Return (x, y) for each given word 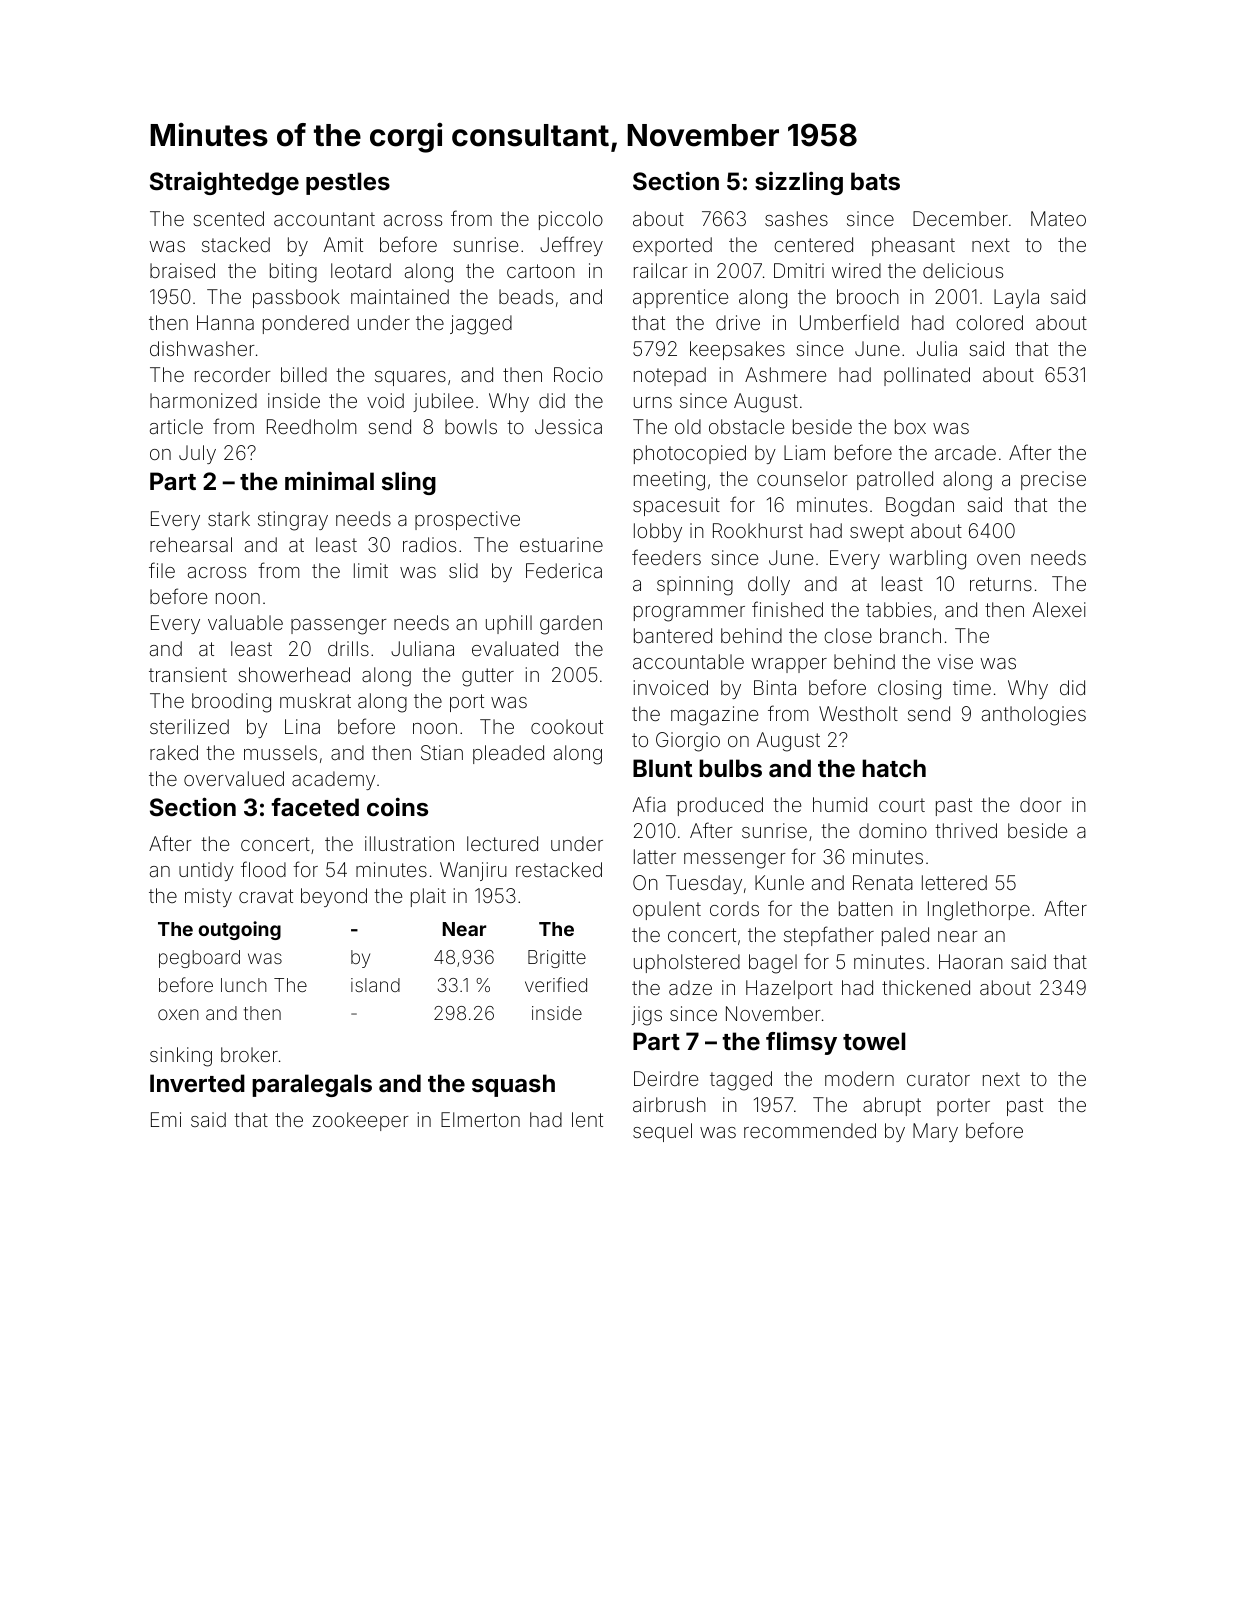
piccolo (571, 220)
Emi (166, 1119)
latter (655, 856)
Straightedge (224, 183)
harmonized (203, 400)
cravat (266, 896)
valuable (245, 622)
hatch (894, 768)
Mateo (1058, 218)
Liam (804, 452)
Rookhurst (758, 530)
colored (989, 322)
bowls (471, 426)
